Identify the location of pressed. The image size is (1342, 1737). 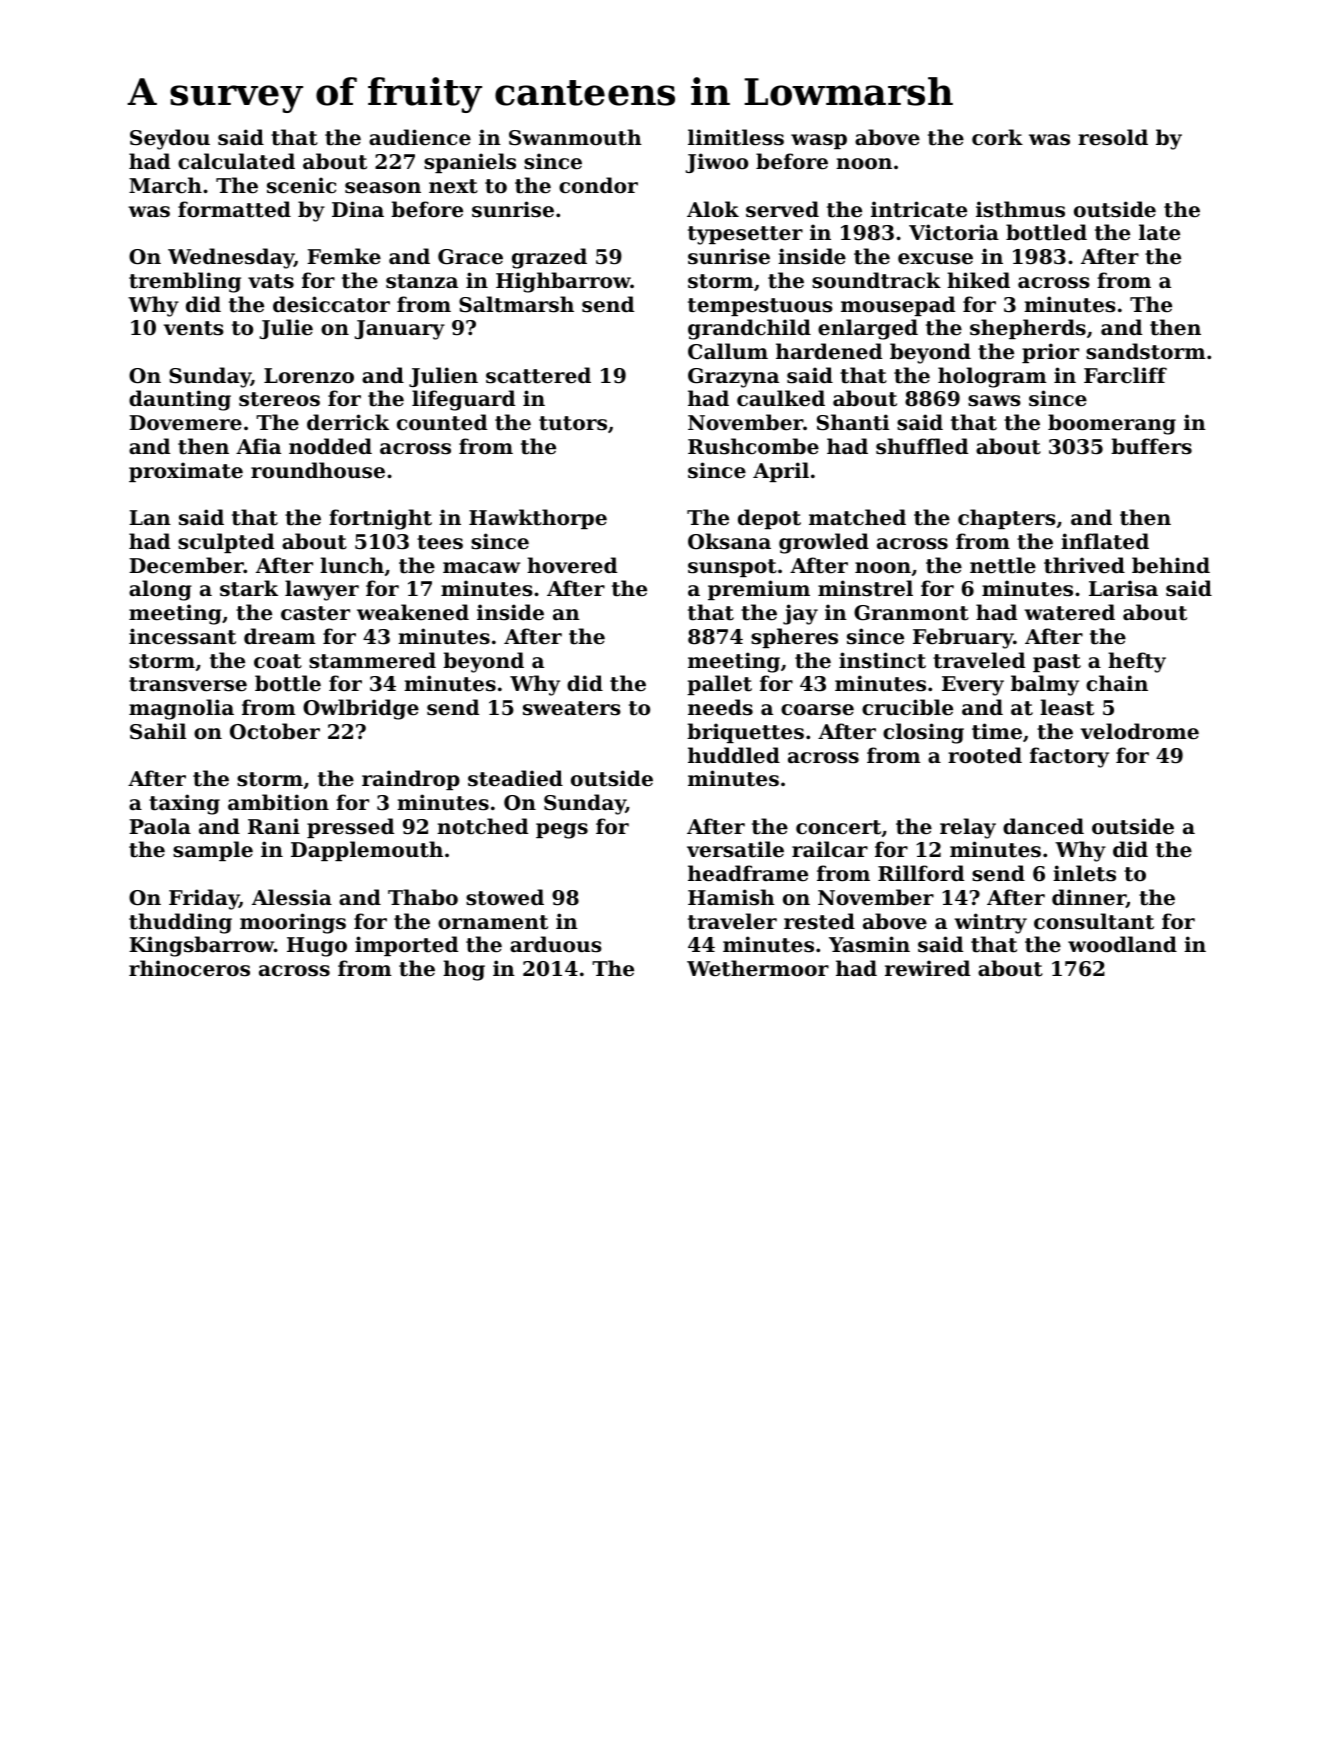
(350, 828).
